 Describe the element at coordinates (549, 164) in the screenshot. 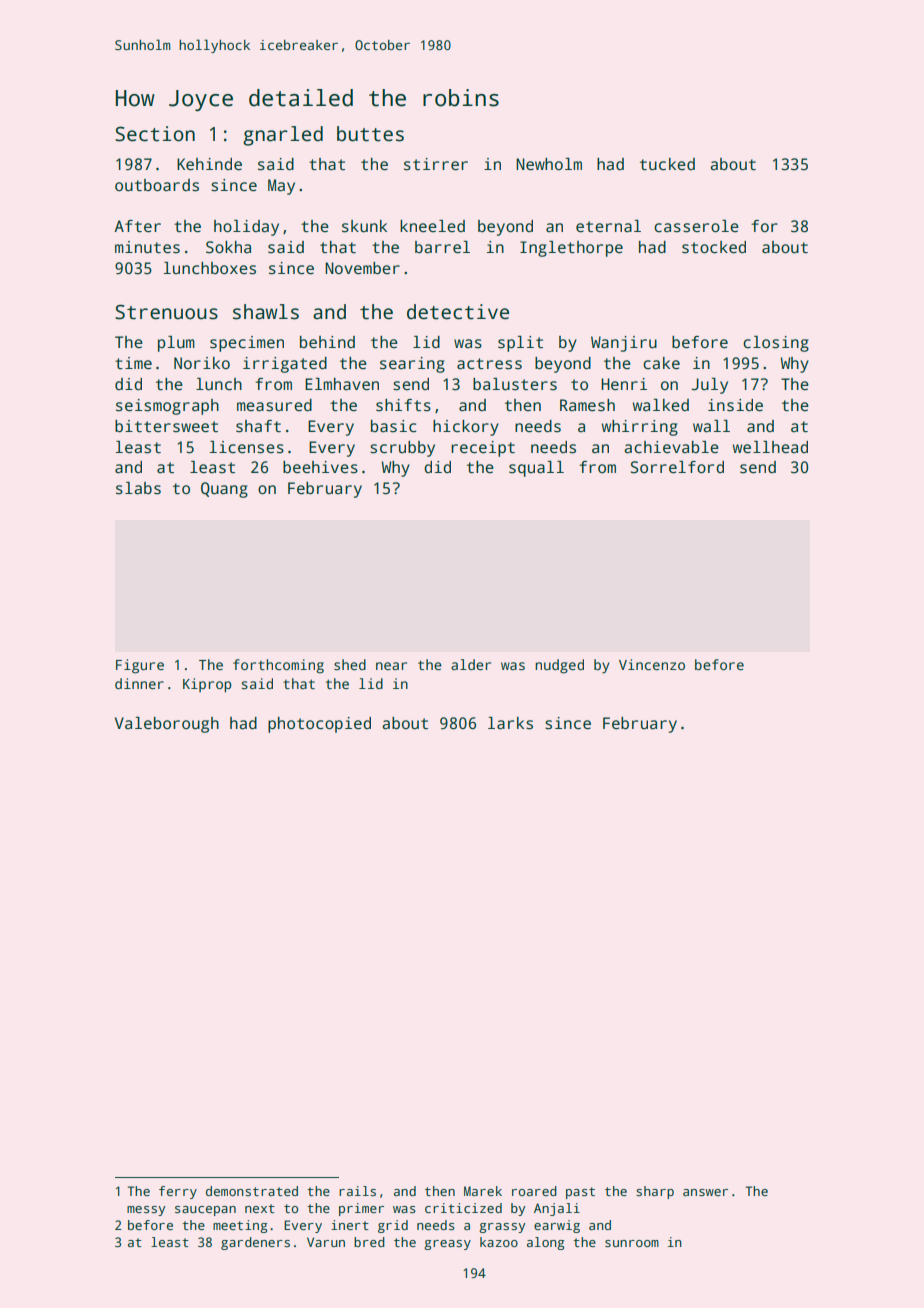

I see `Newholm` at that location.
